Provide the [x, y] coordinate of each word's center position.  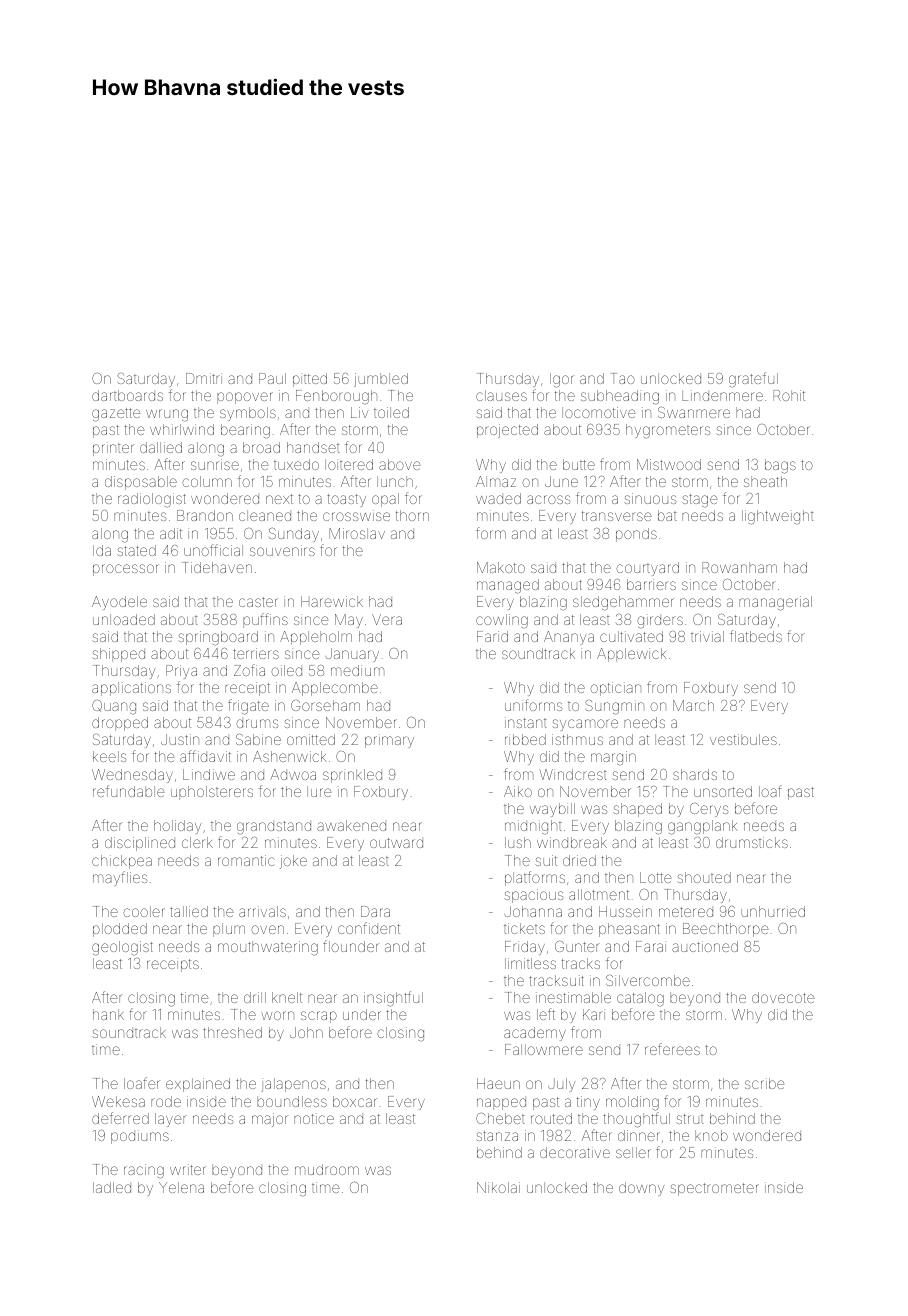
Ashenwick [289, 756]
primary [389, 741]
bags [780, 466]
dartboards [127, 395]
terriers [256, 653]
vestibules [743, 739]
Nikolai [498, 1187]
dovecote [783, 997]
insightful [393, 999]
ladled [112, 1187]
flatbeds [756, 636]
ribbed [525, 739]
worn [277, 1015]
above [399, 464]
